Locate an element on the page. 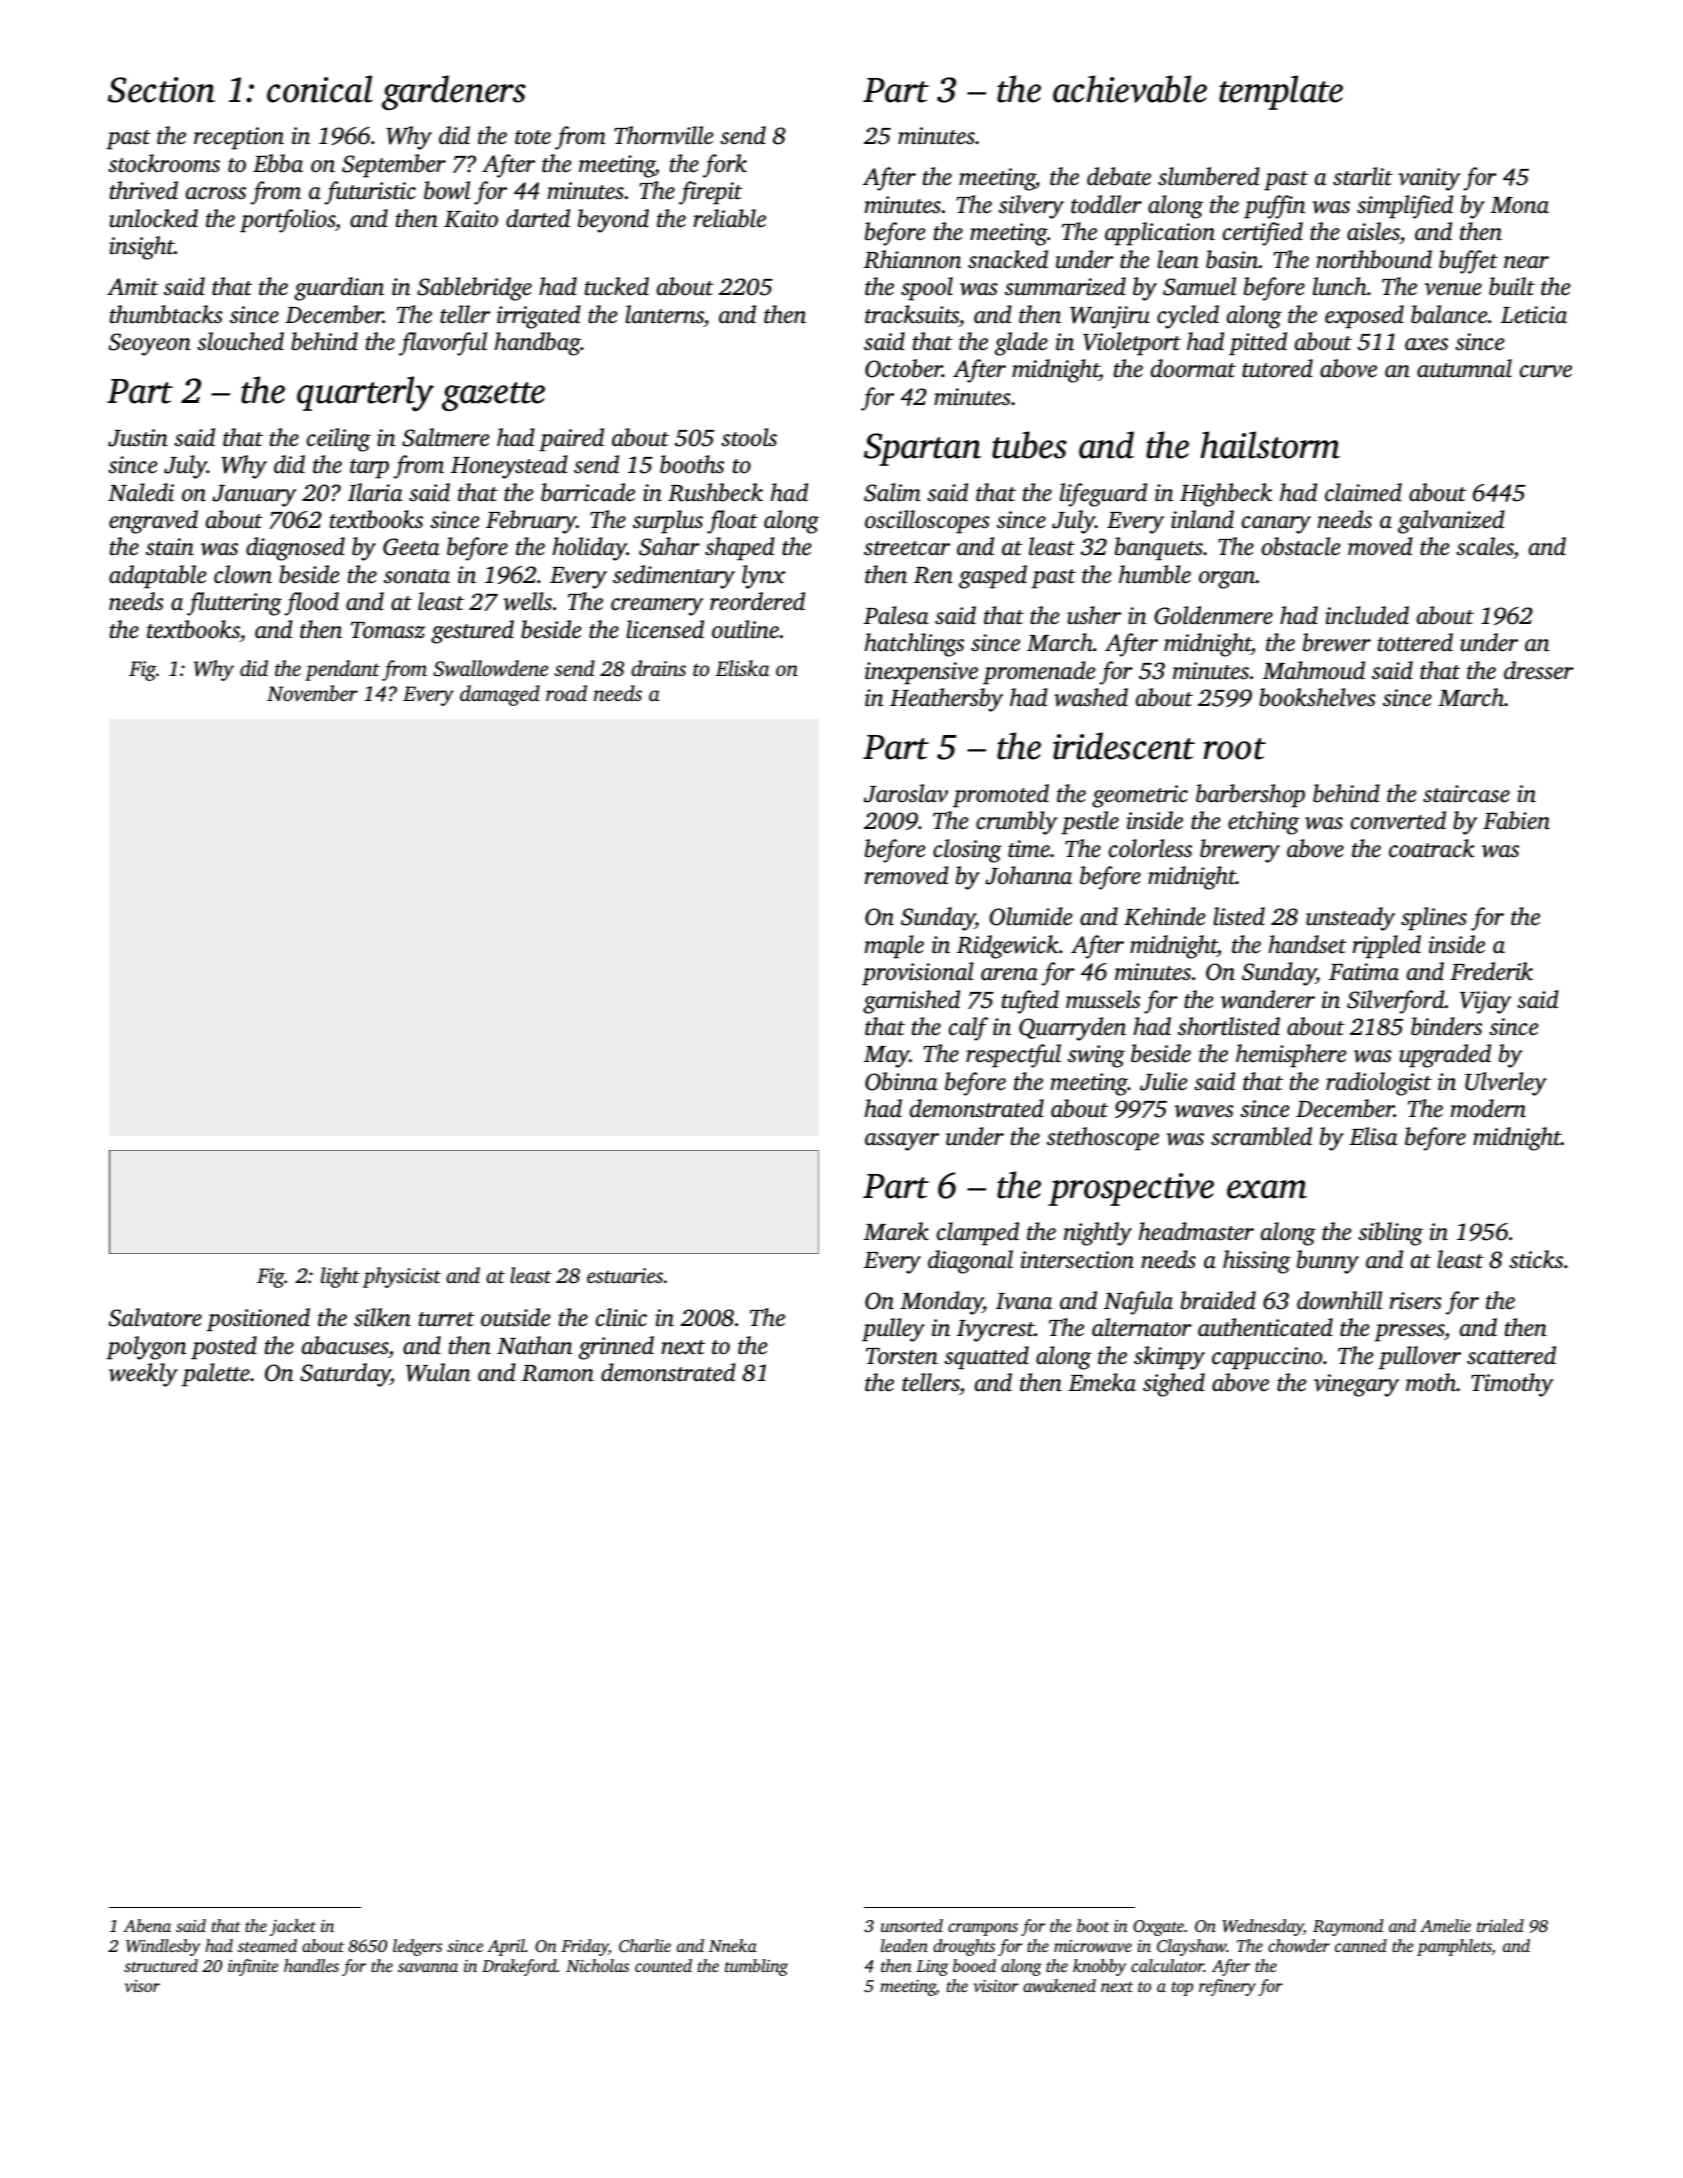 The width and height of the image is (1683, 2178). Swallowdene is located at coordinates (490, 668).
